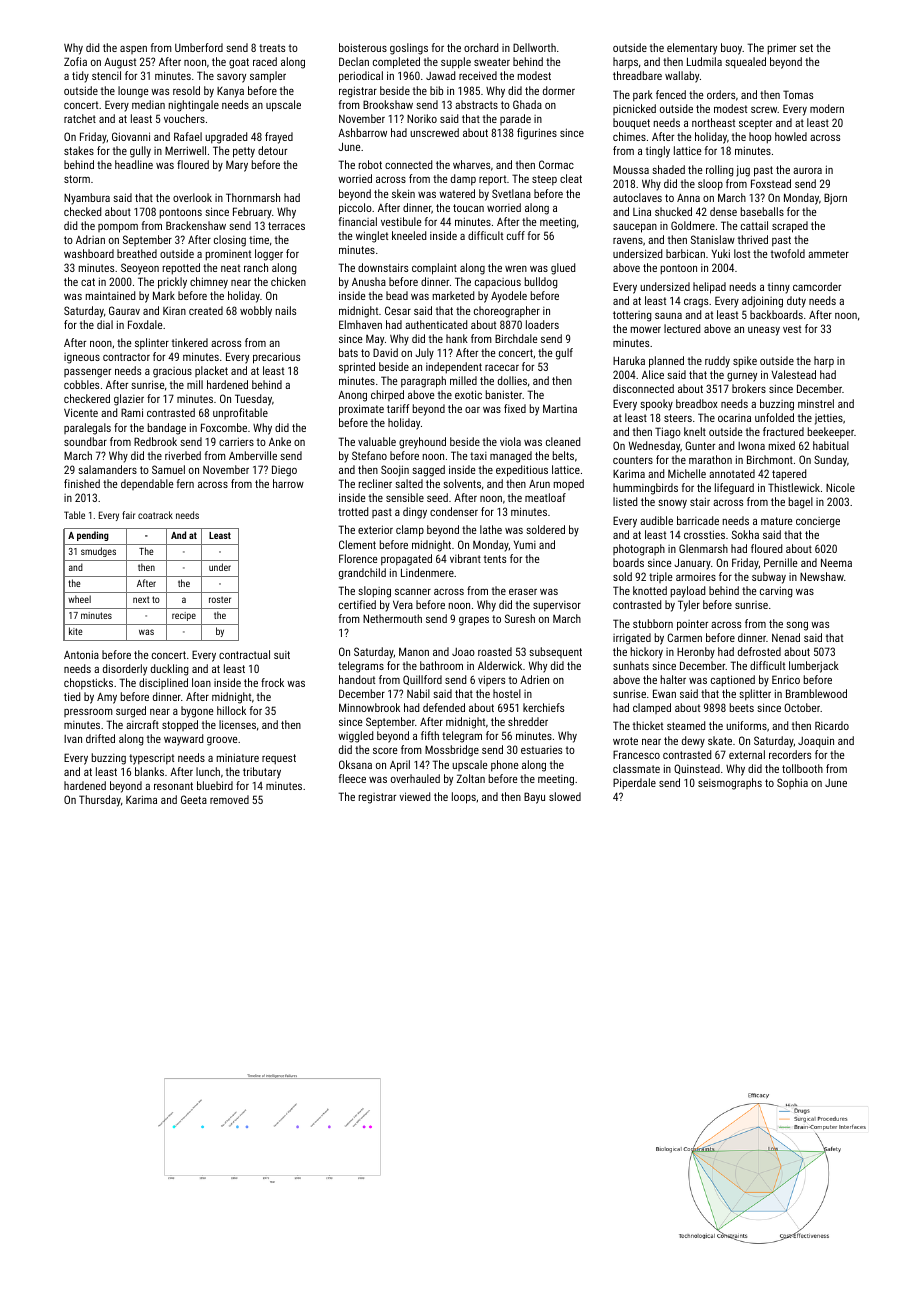  I want to click on resonant, so click(173, 786).
